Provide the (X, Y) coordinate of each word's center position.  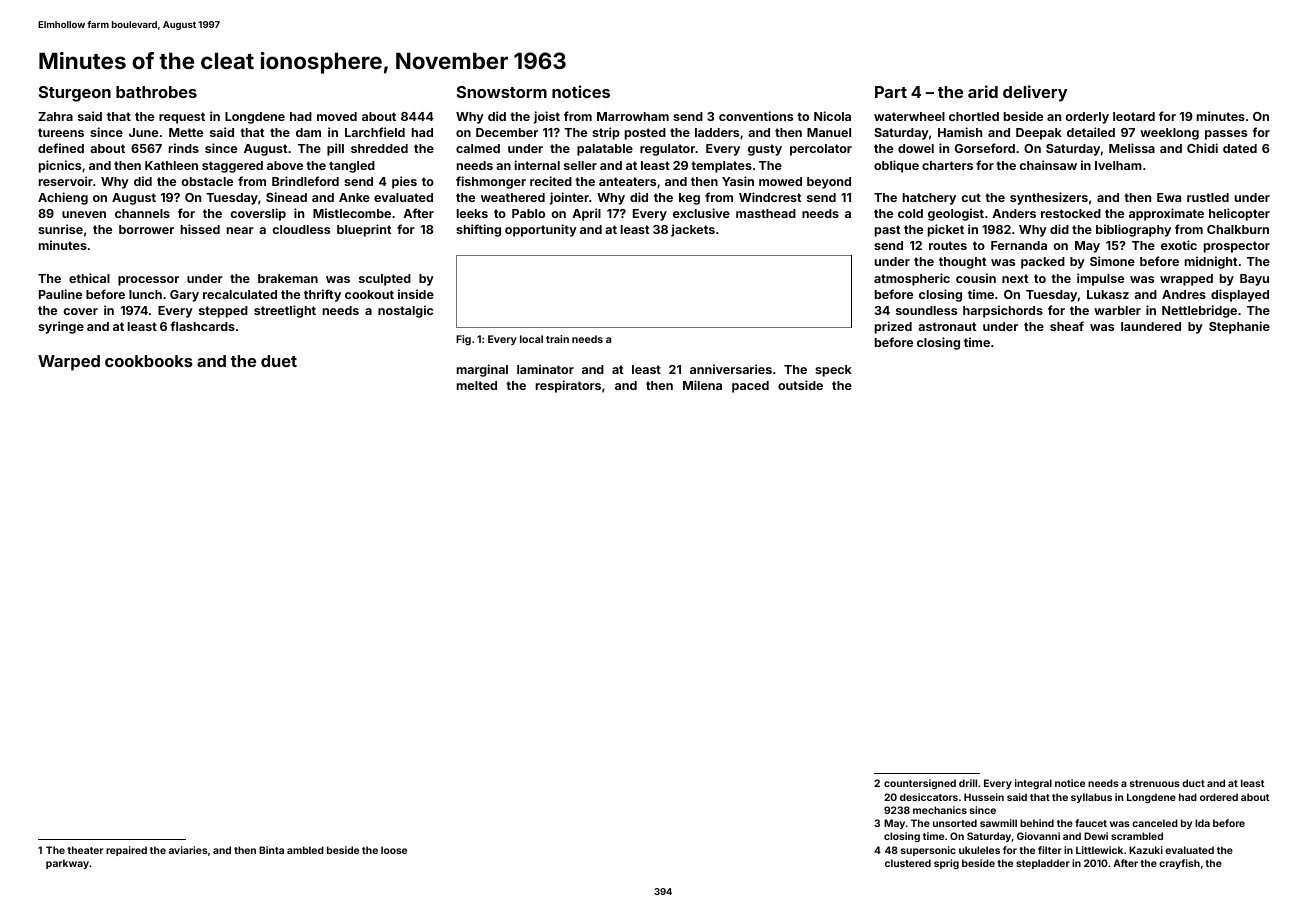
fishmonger (491, 182)
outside (800, 385)
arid (983, 91)
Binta (271, 850)
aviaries (188, 850)
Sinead (286, 197)
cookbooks (149, 361)
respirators (568, 386)
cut (971, 197)
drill (968, 783)
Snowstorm (502, 92)
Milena (702, 385)
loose (394, 850)
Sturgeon (75, 94)
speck (833, 371)
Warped (69, 363)
